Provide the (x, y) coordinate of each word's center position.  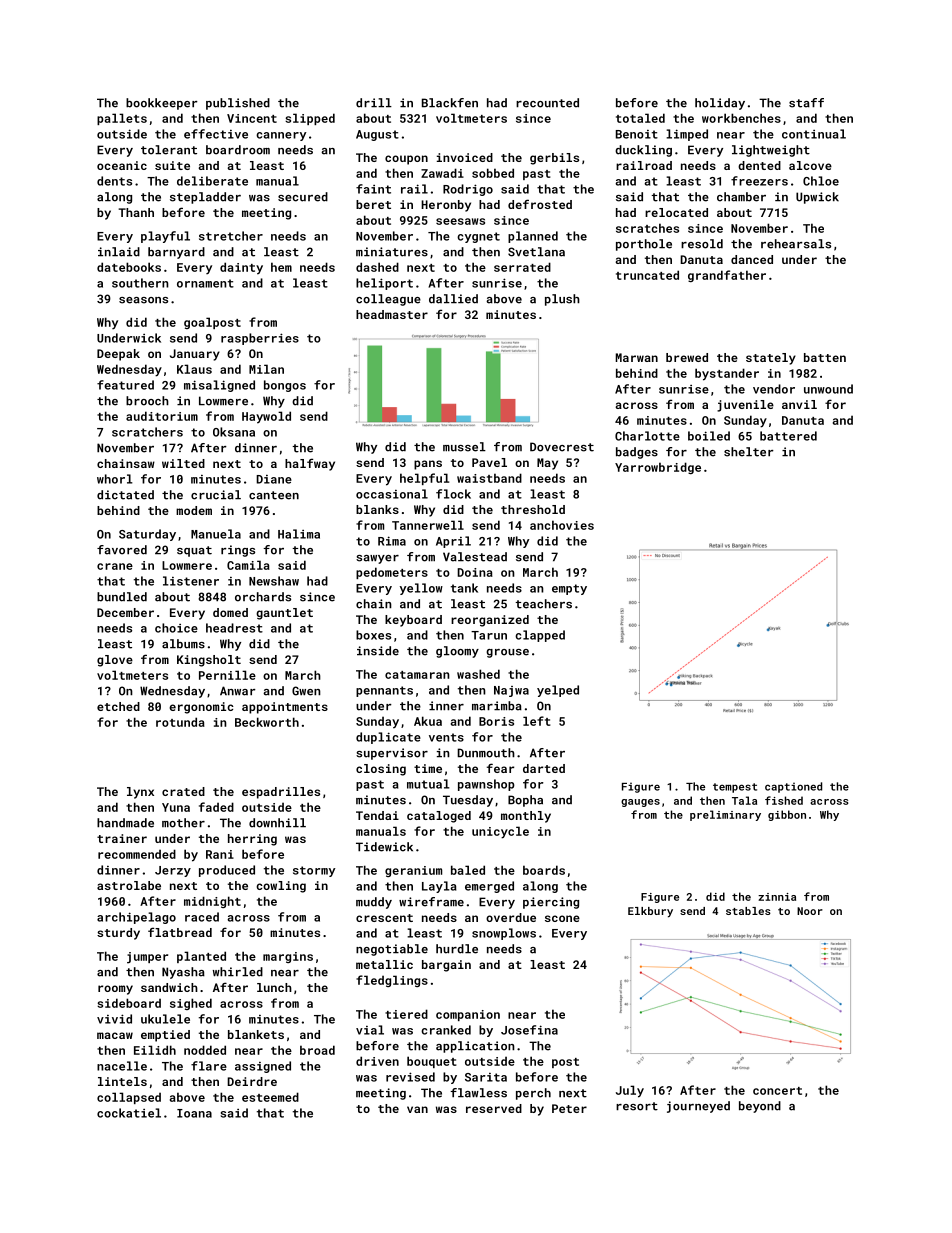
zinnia (777, 897)
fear (500, 768)
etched (118, 706)
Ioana (194, 1113)
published (238, 104)
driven (377, 1061)
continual (814, 134)
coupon (406, 160)
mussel (464, 447)
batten (825, 357)
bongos (285, 386)
